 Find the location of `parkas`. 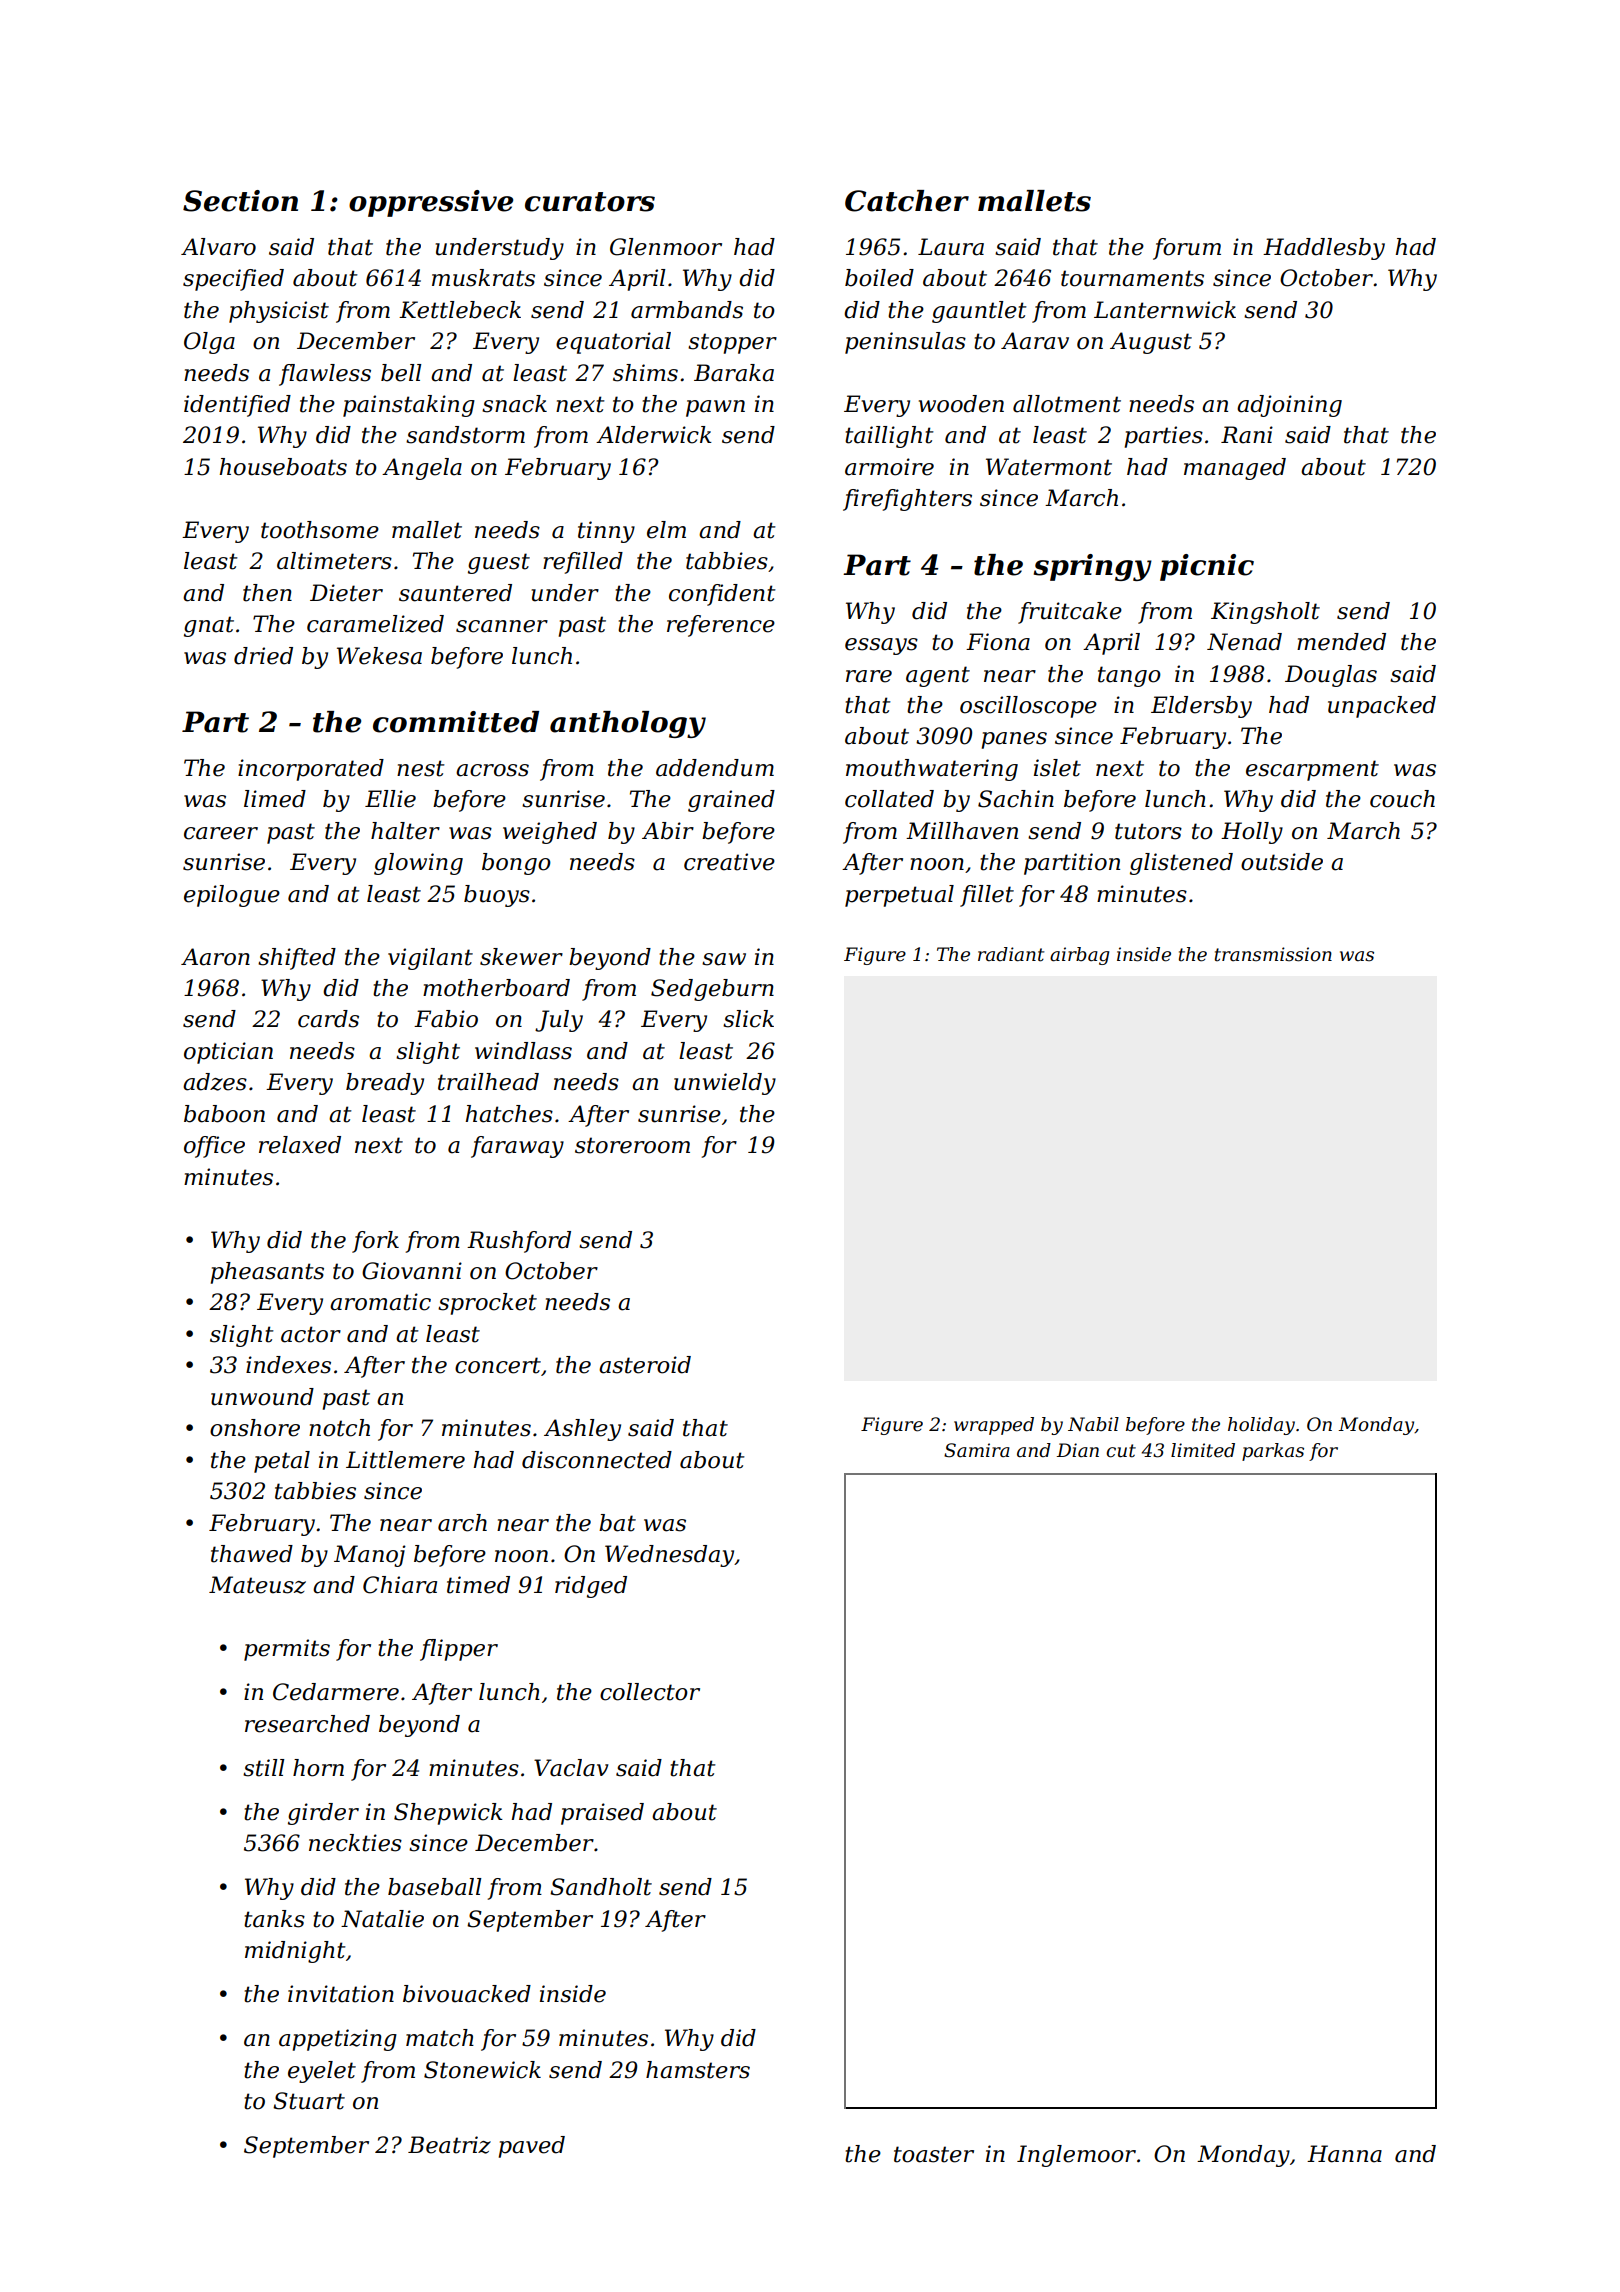

parkas is located at coordinates (1273, 1452).
